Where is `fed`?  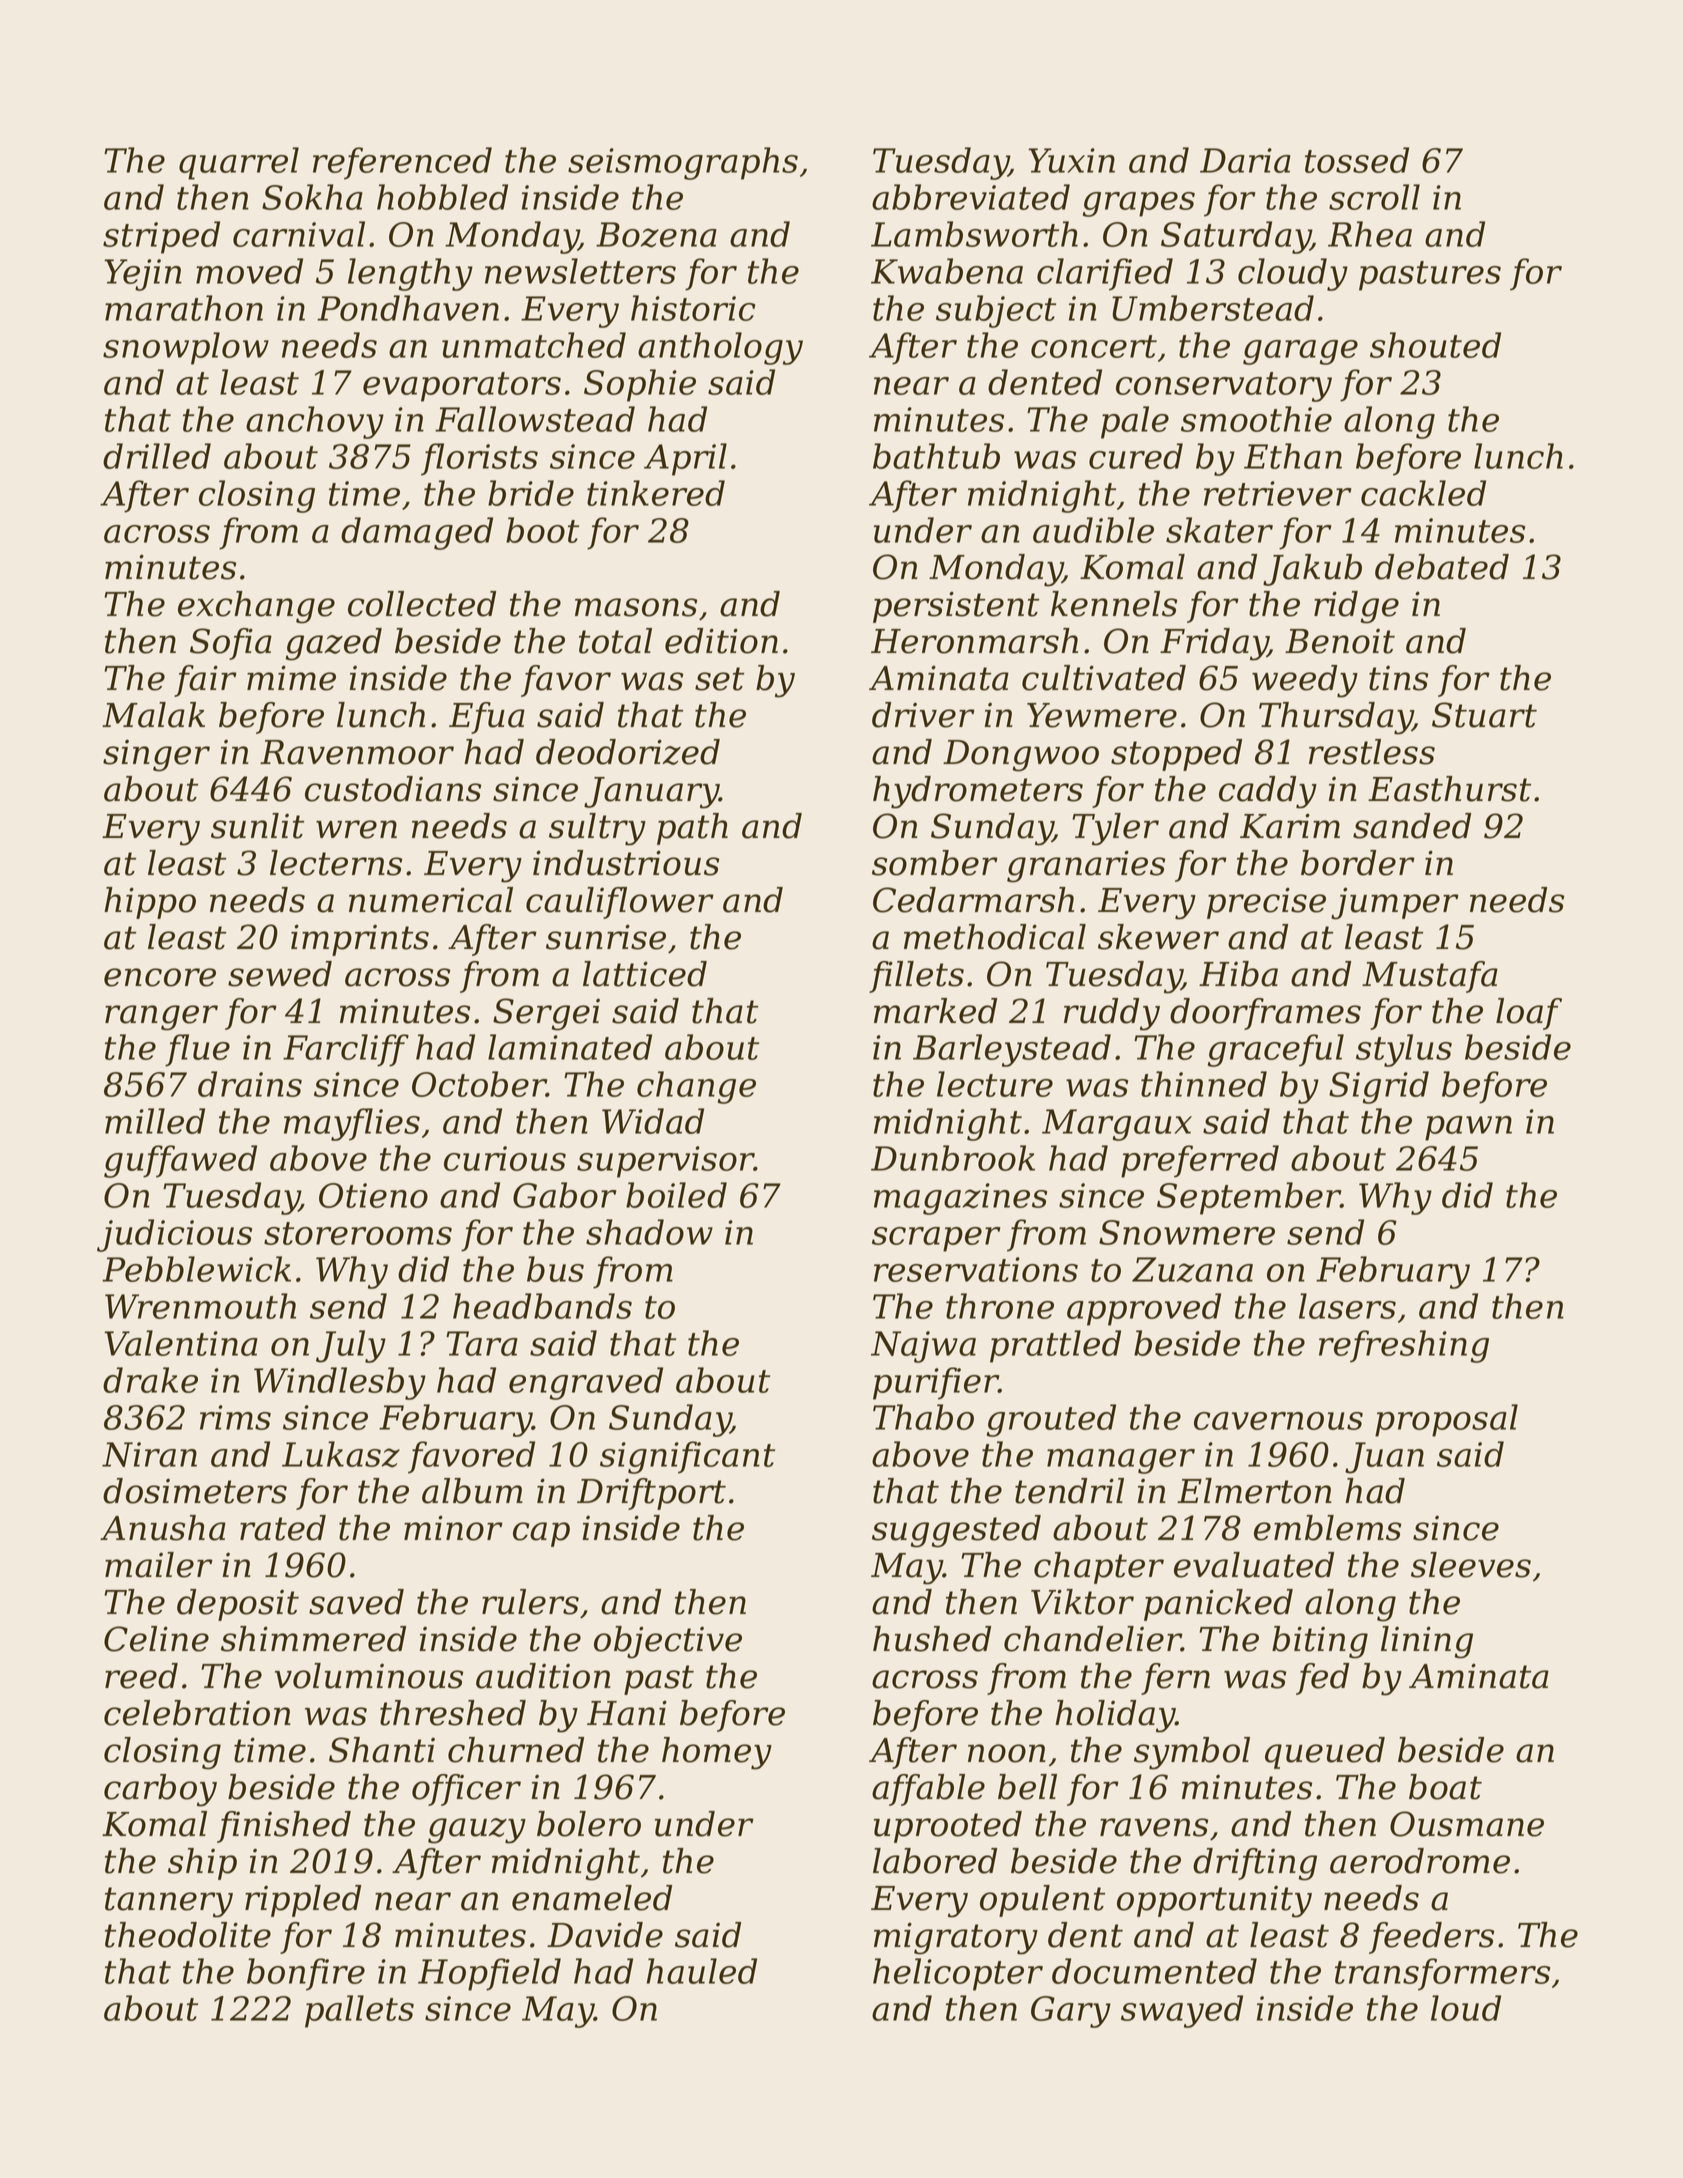 fed is located at coordinates (1322, 1679).
